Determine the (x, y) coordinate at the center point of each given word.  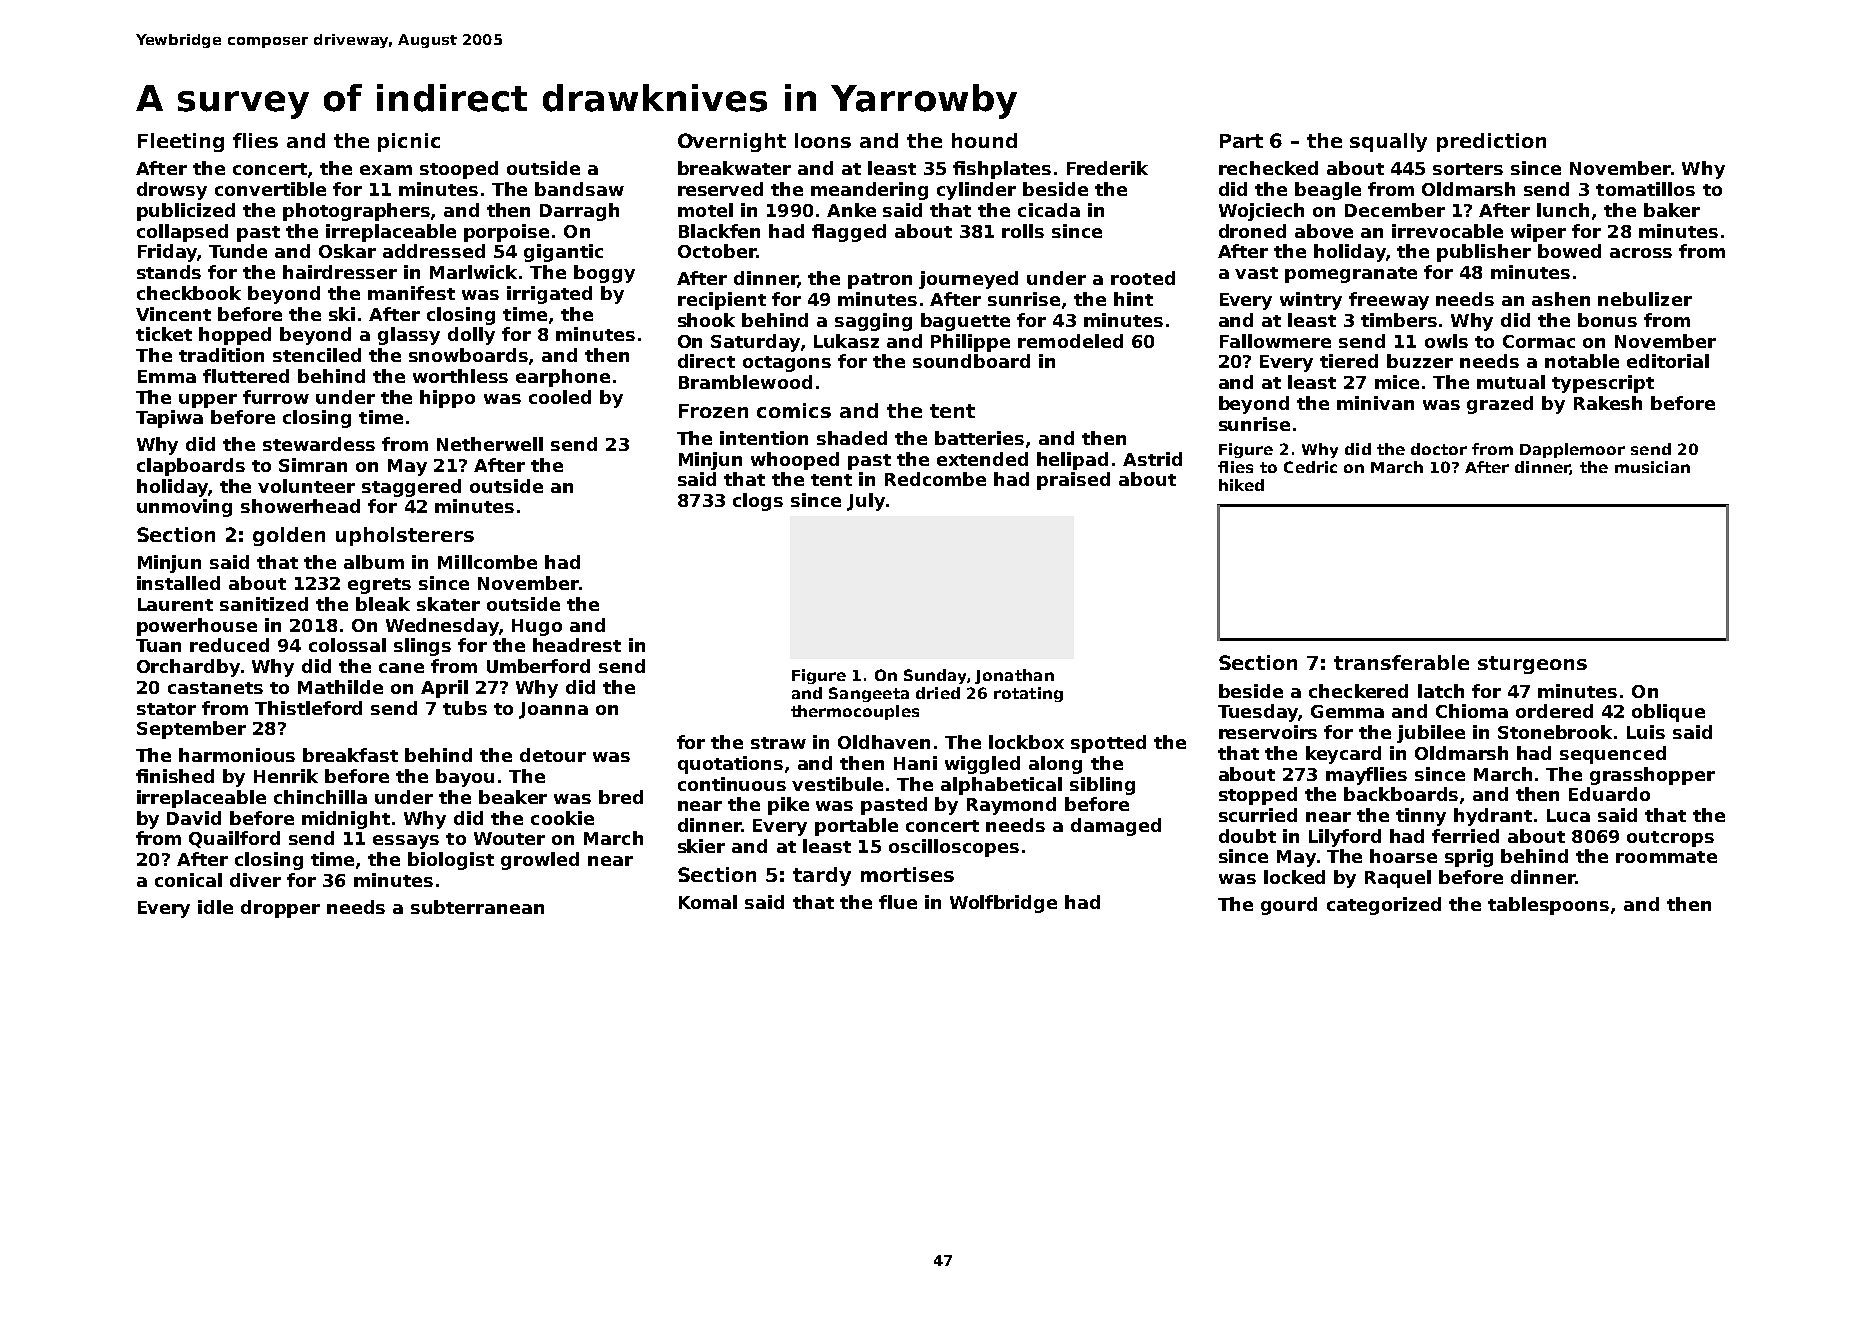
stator (166, 709)
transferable (1401, 662)
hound (984, 140)
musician (1652, 467)
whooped (795, 461)
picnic (409, 142)
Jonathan (1014, 676)
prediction (1491, 142)
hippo (447, 399)
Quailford (234, 839)
